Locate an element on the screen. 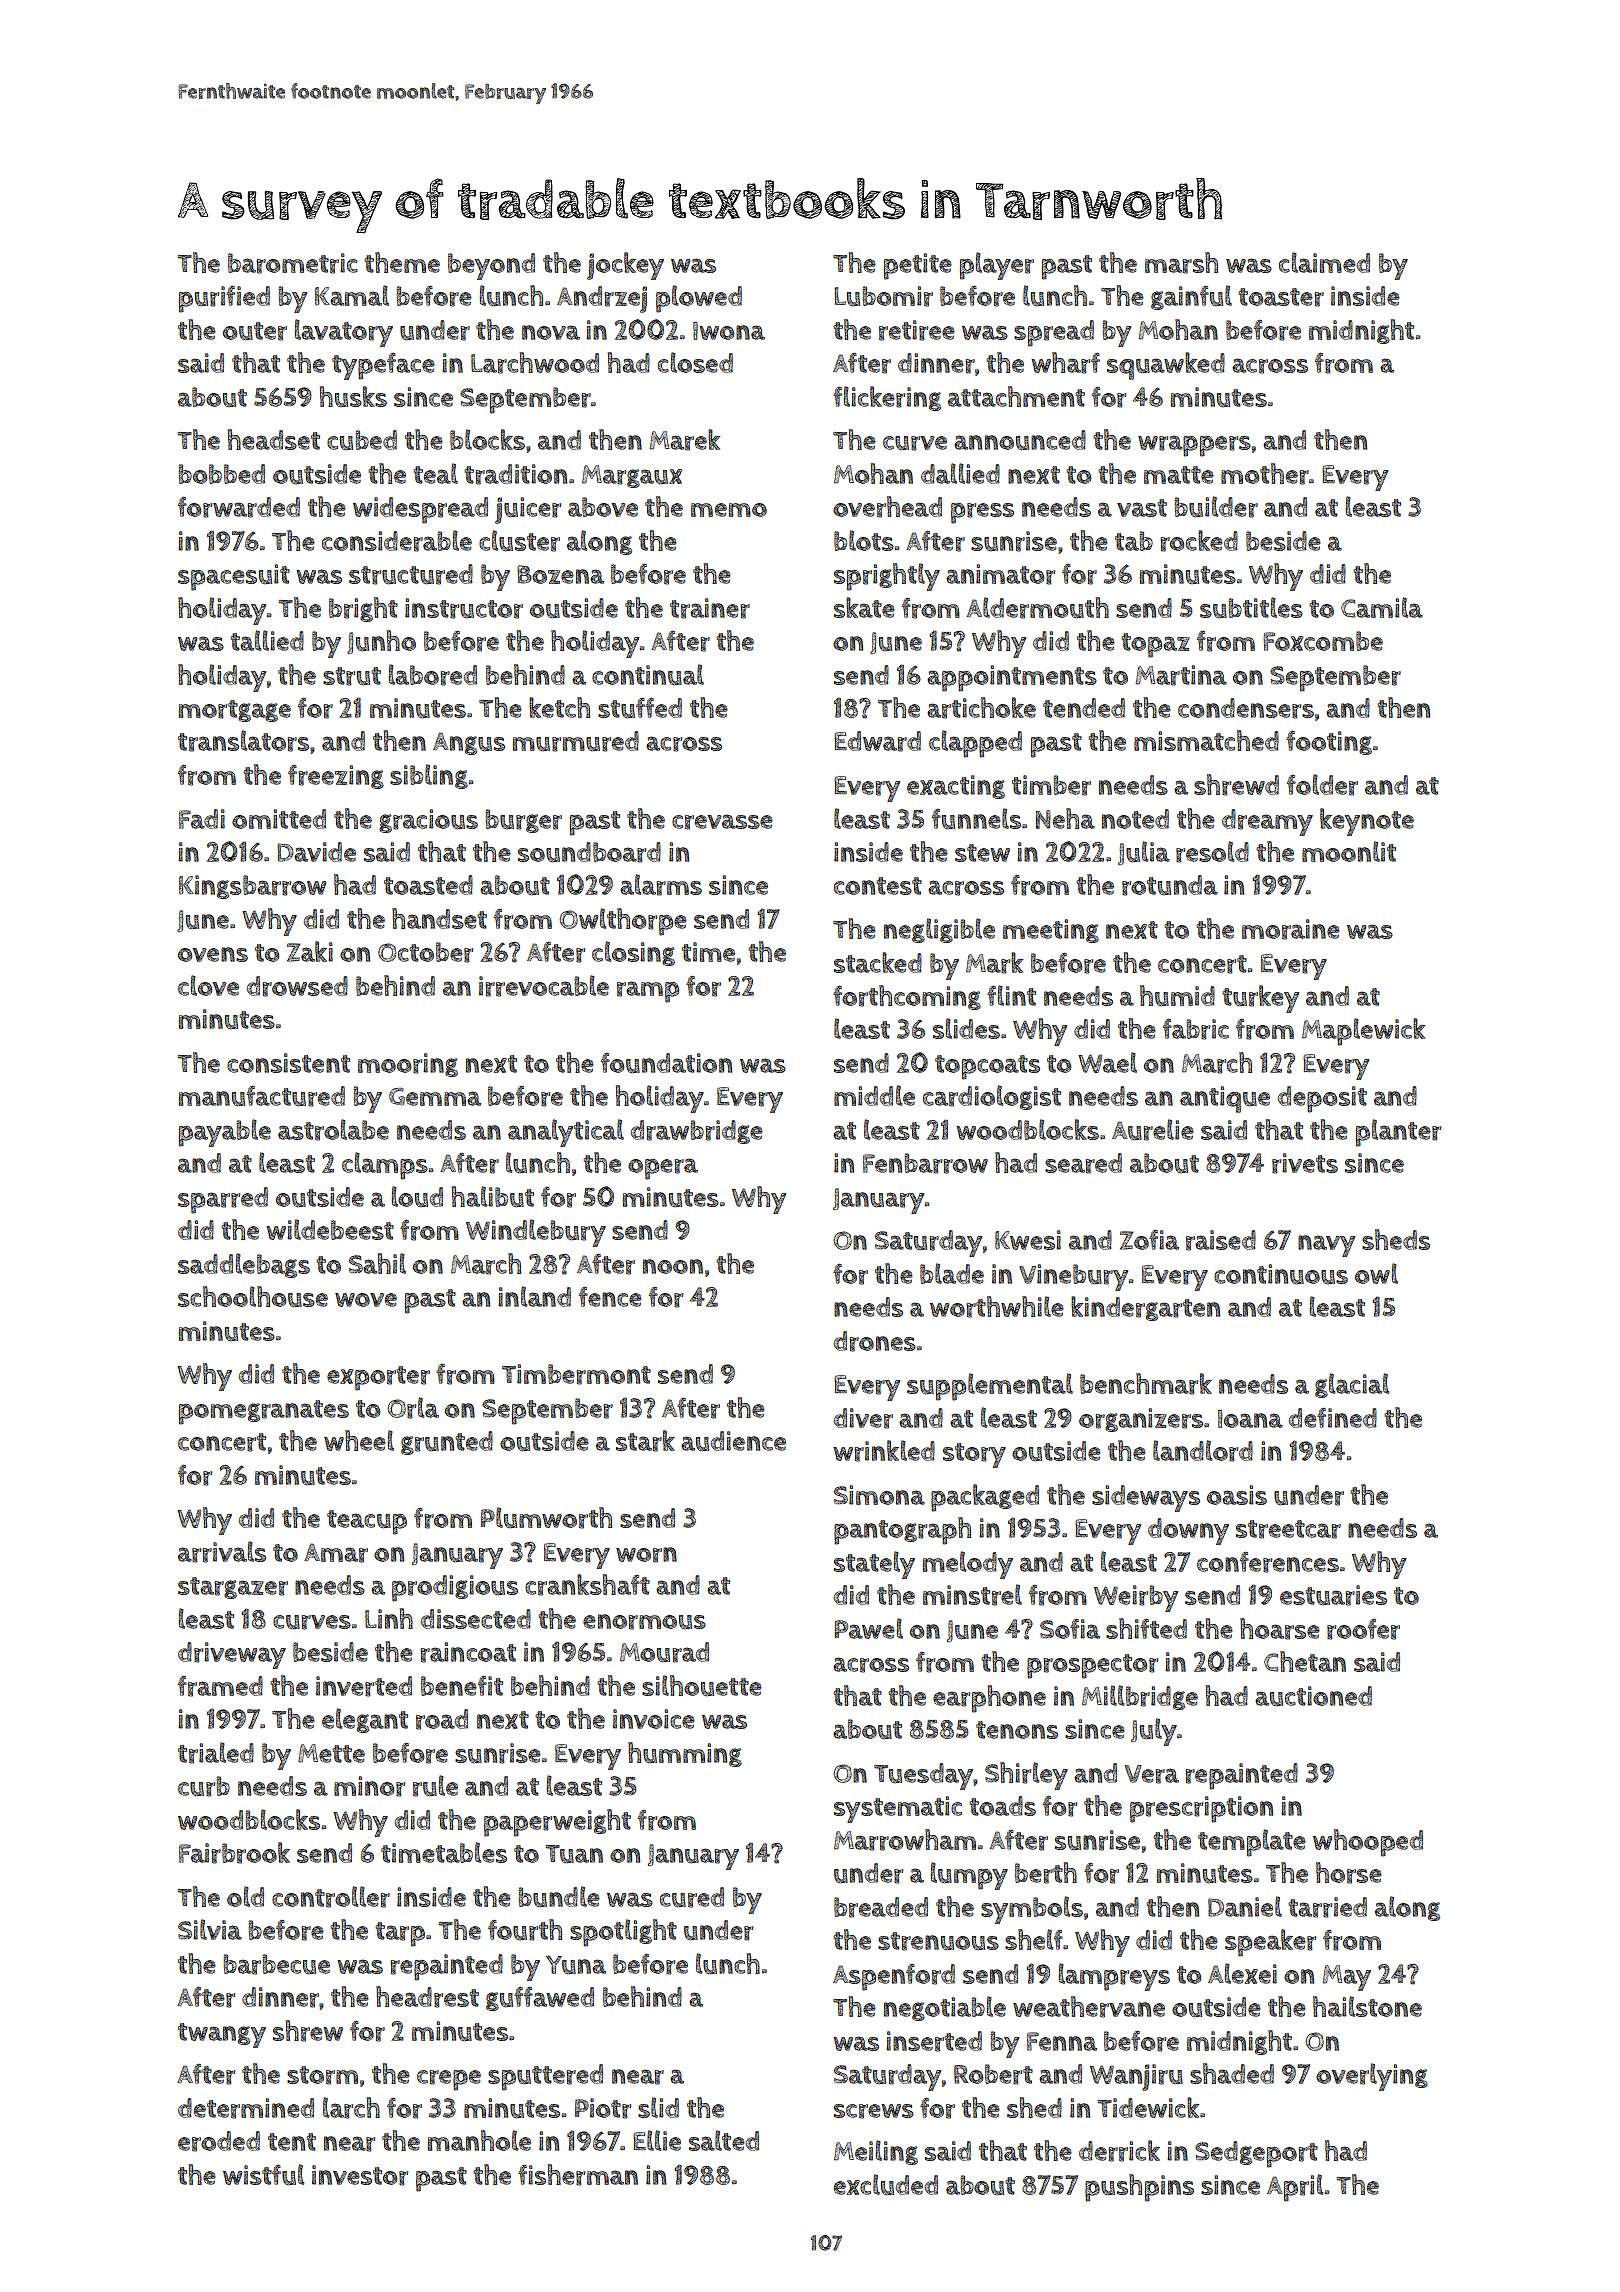 The height and width of the screenshot is (2292, 1620). player is located at coordinates (997, 266).
